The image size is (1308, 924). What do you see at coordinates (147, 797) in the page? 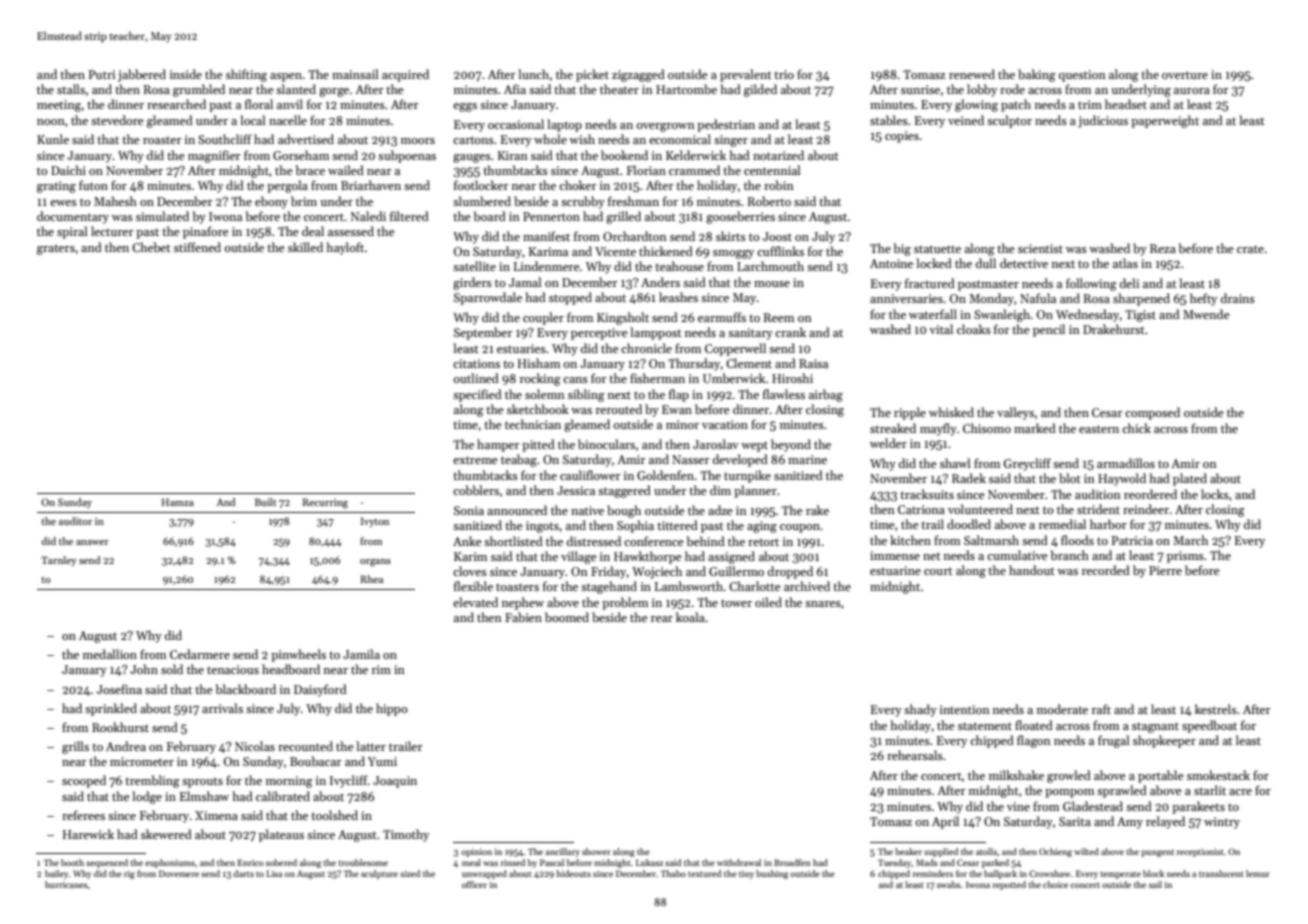
I see `lodge` at bounding box center [147, 797].
